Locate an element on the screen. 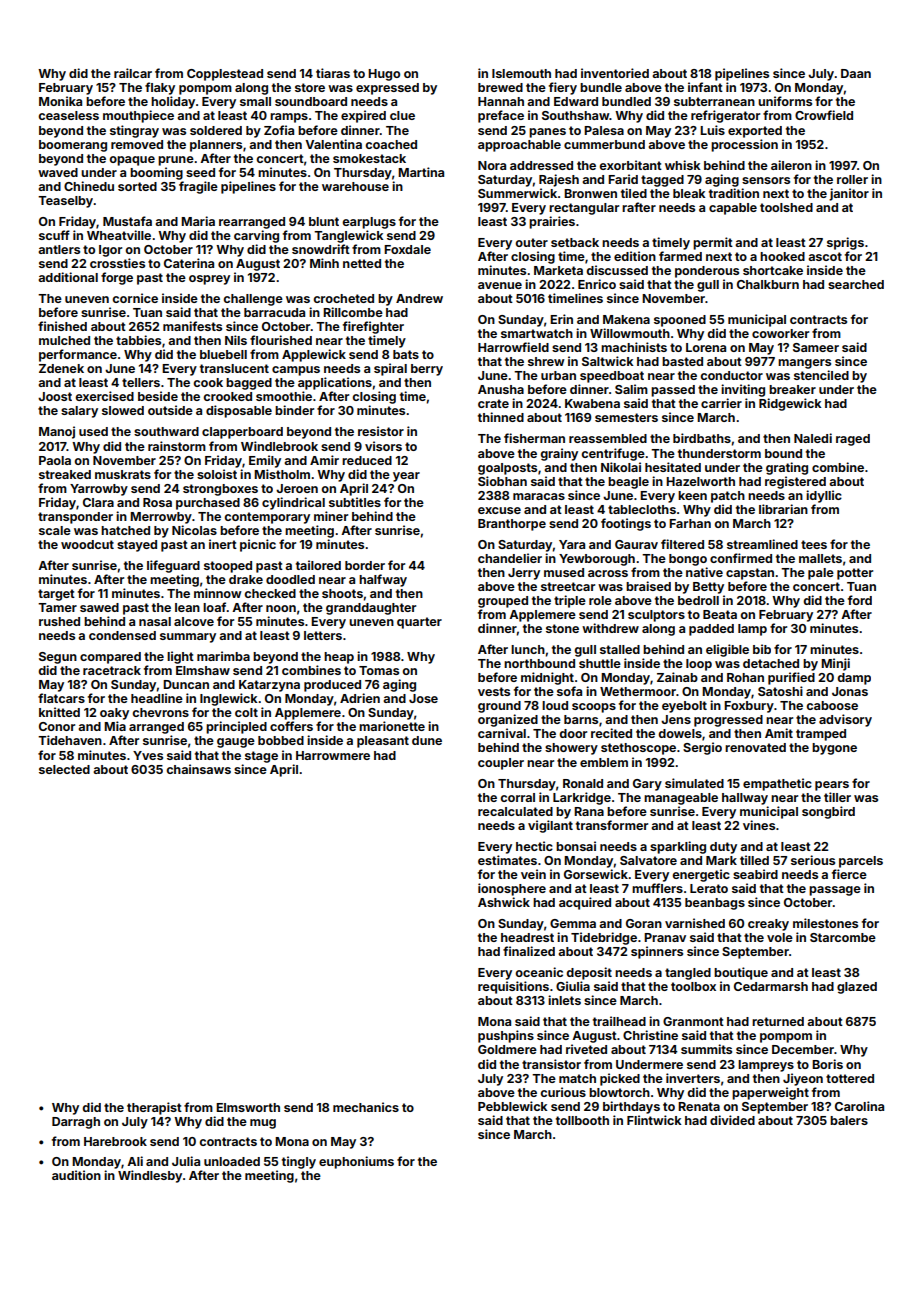  Chalkburn is located at coordinates (768, 284).
